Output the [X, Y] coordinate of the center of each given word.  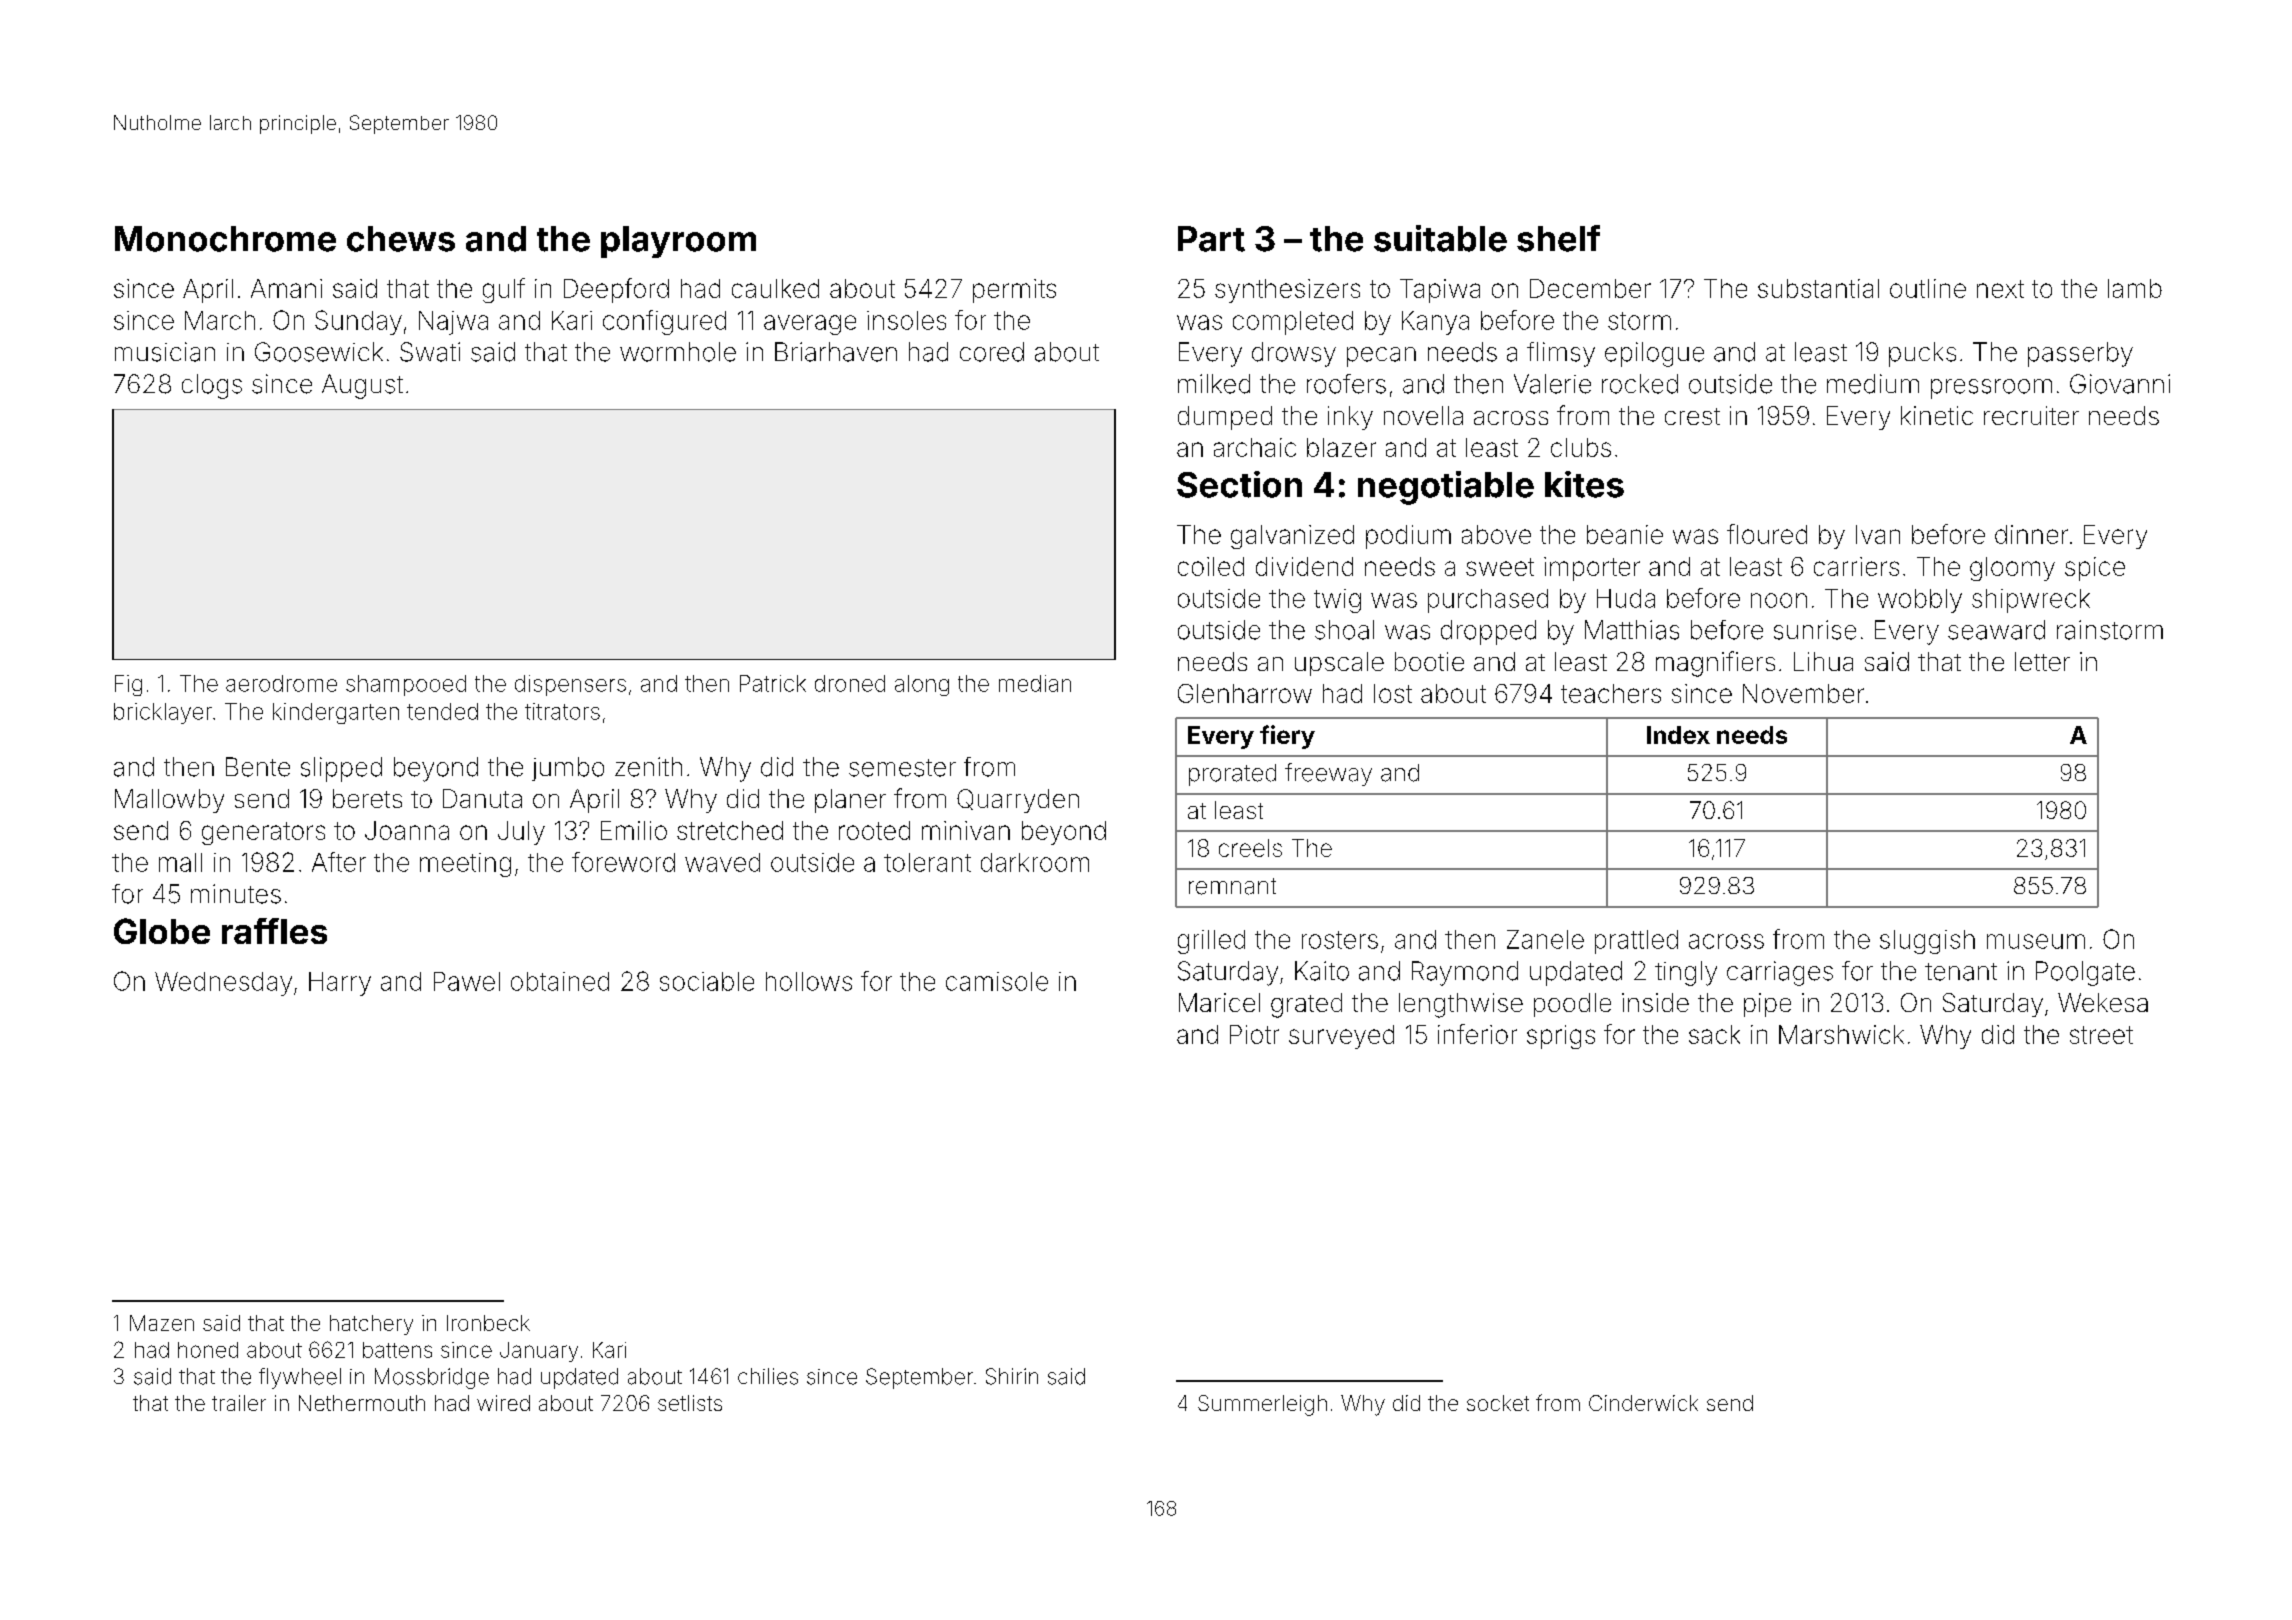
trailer [239, 1403]
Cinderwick [1643, 1403]
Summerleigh [1262, 1405]
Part [1211, 239]
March [220, 320]
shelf [1558, 238]
